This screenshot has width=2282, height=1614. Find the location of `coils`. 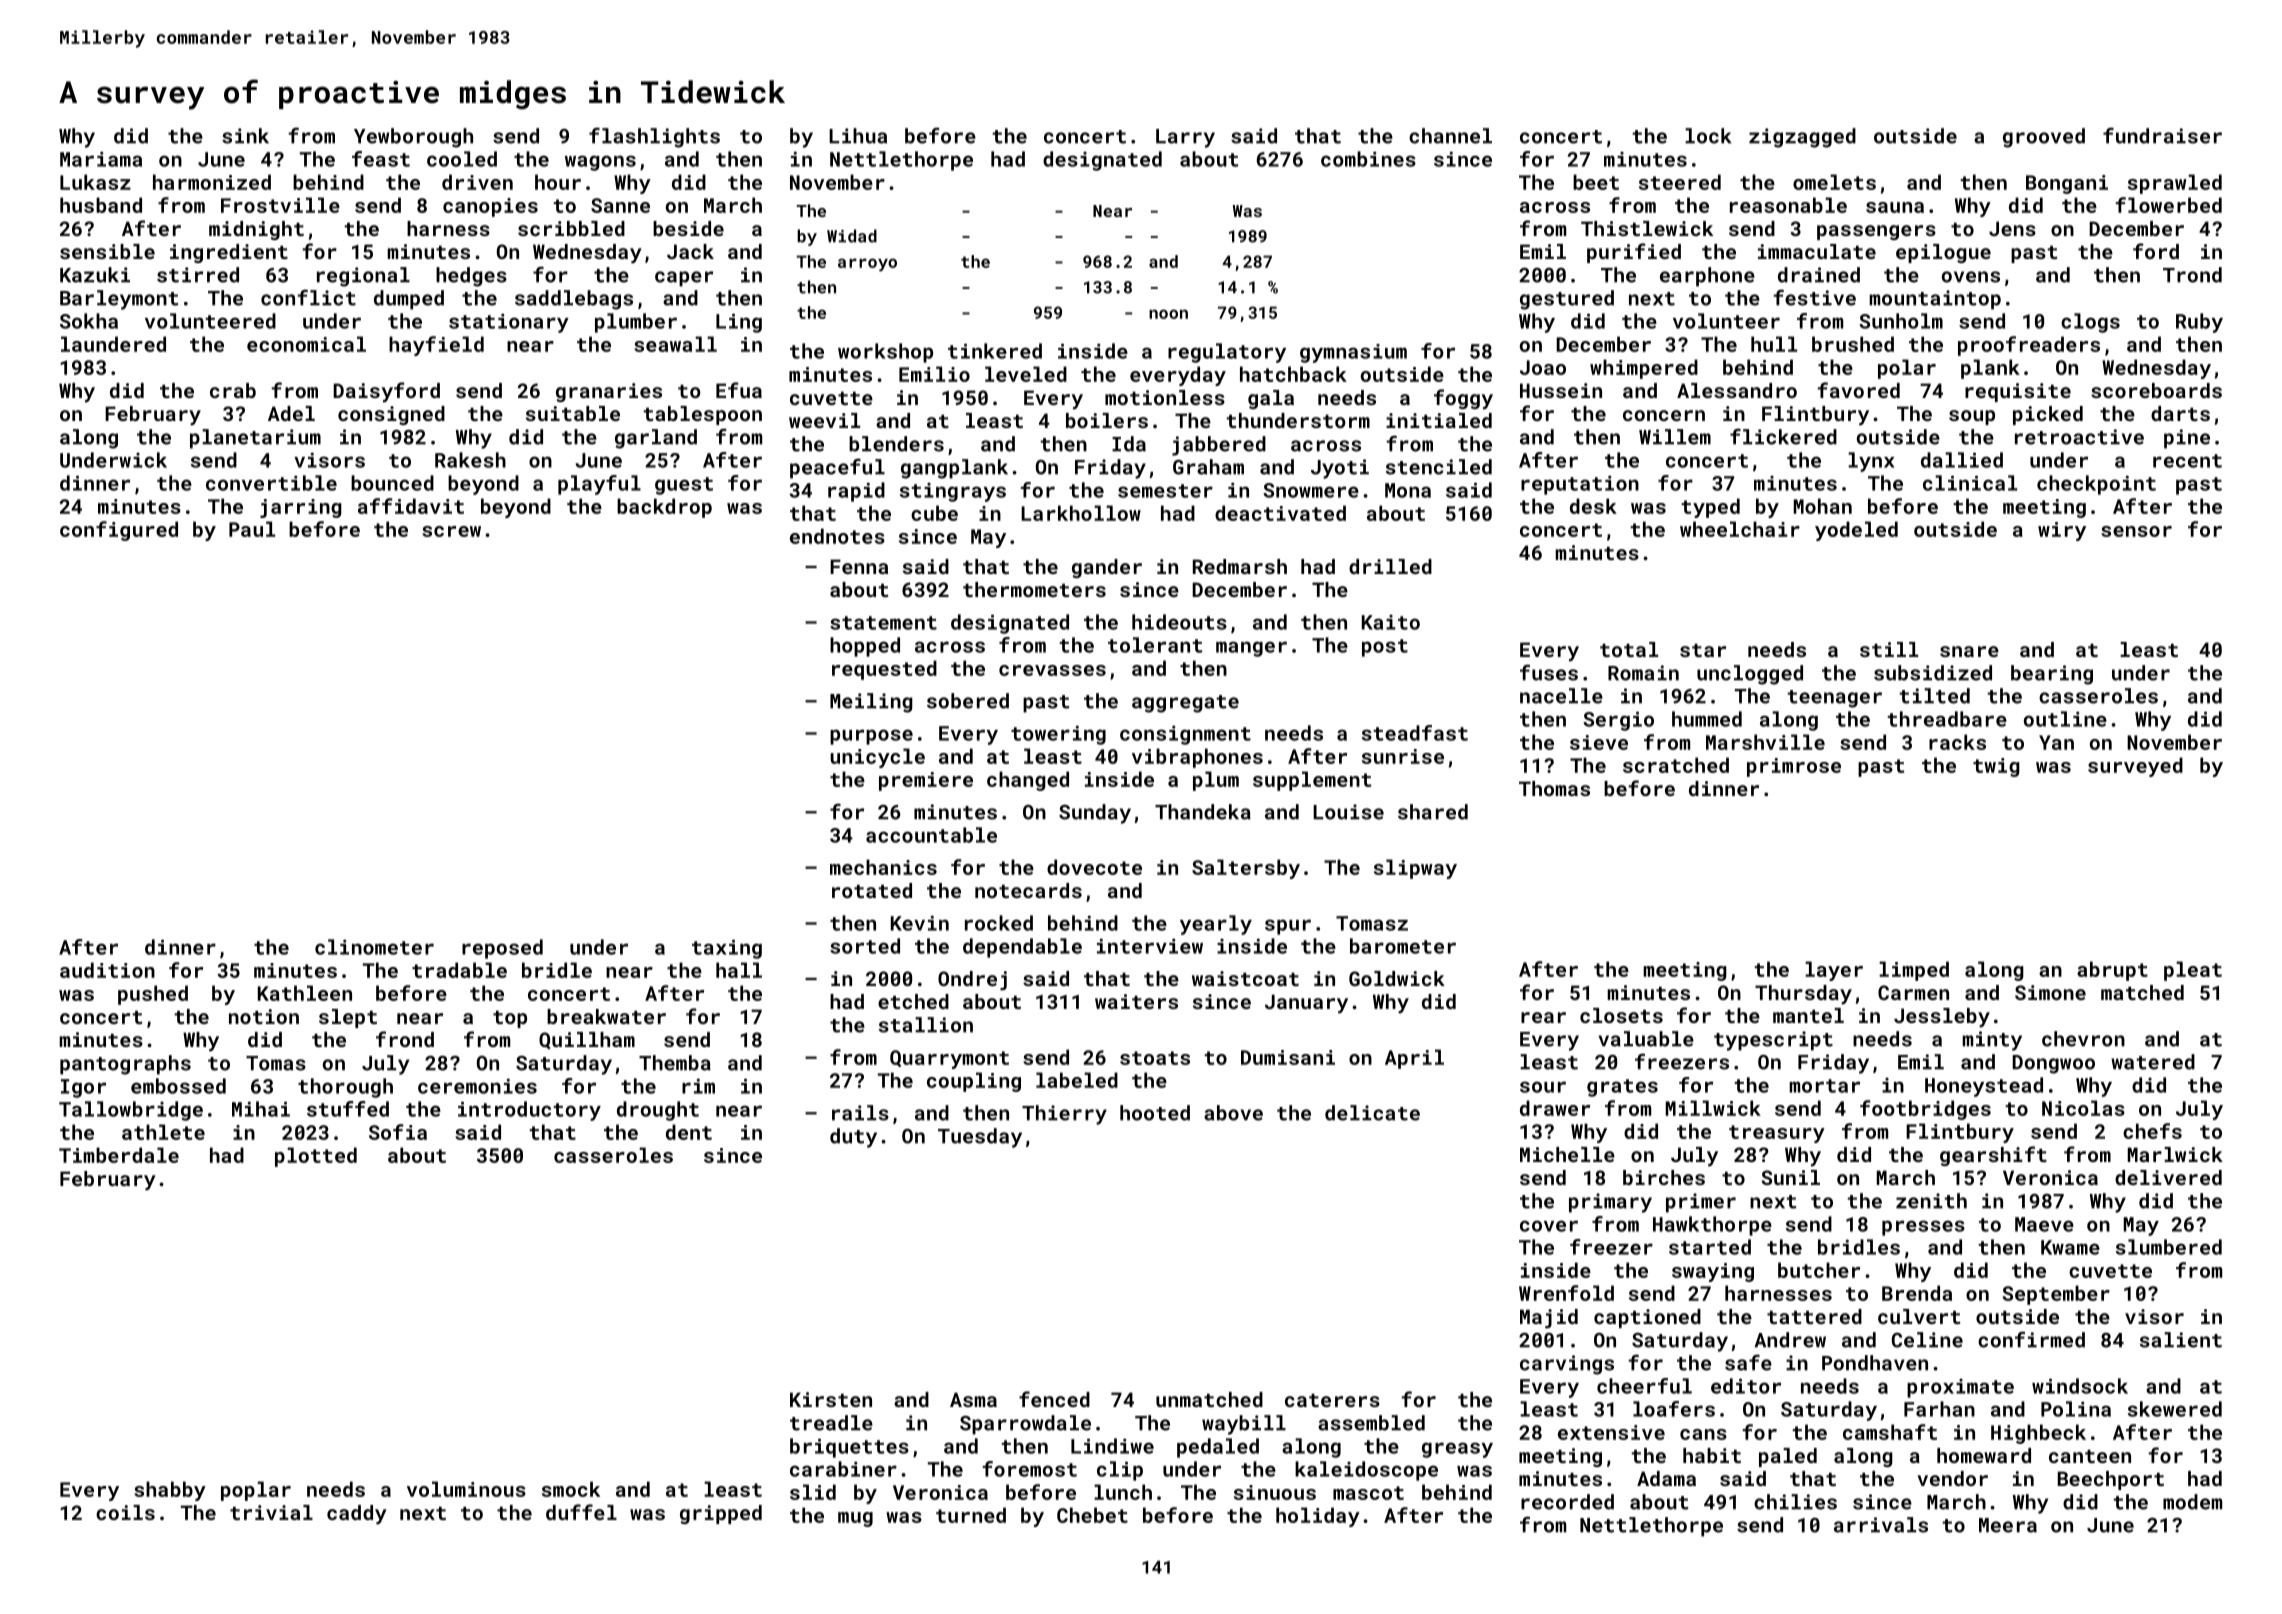

coils is located at coordinates (125, 1512).
